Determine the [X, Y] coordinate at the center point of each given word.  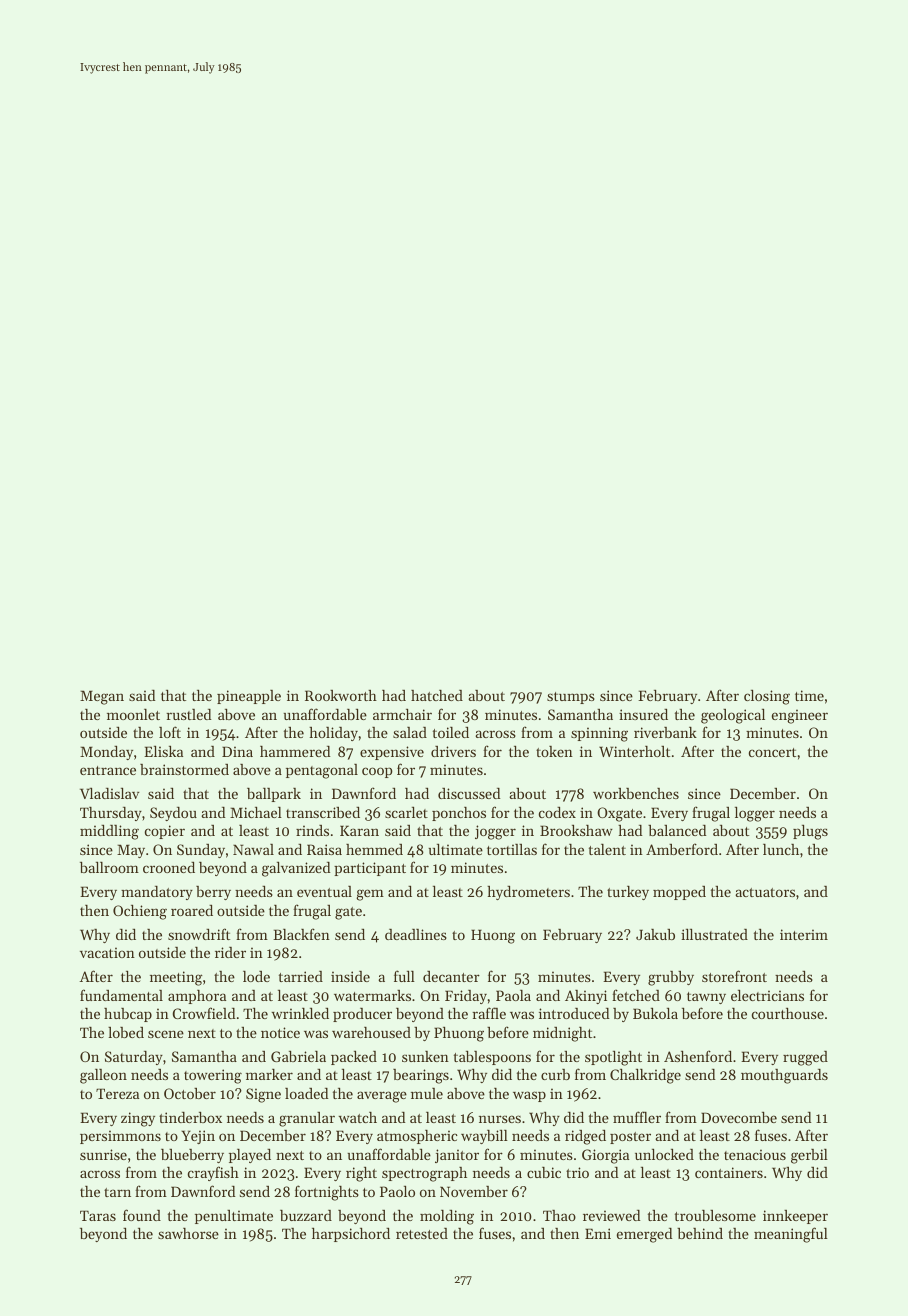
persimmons [120, 1137]
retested [422, 1233]
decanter [451, 976]
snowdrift [199, 934]
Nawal [253, 849]
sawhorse [188, 1233]
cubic [544, 1172]
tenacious [755, 1154]
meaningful [791, 1235]
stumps [571, 698]
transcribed [323, 812]
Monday [106, 753]
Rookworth [341, 695]
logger [755, 814]
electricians [767, 995]
